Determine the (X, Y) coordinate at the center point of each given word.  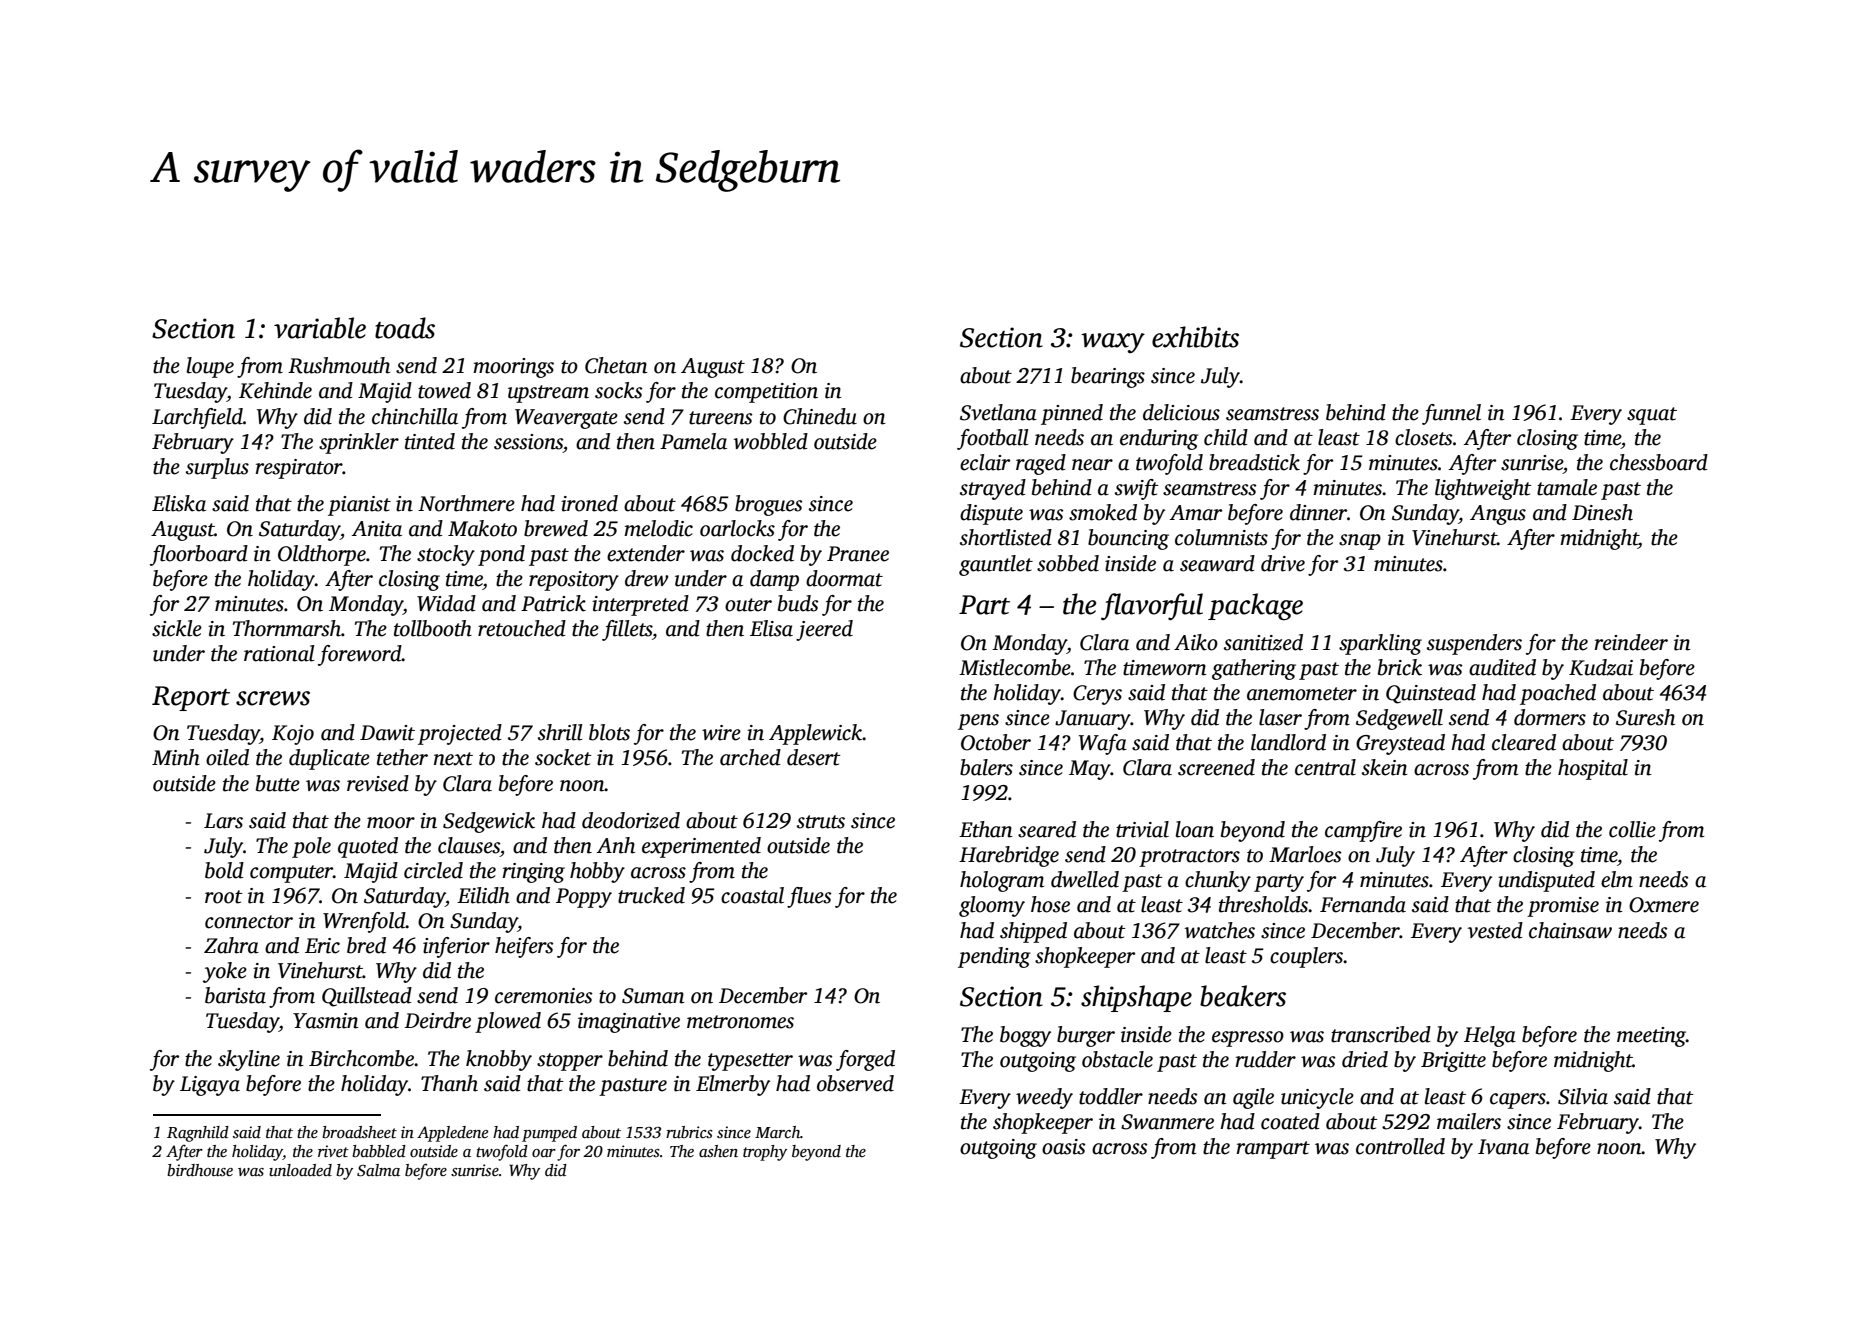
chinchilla (415, 416)
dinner (1318, 512)
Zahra (231, 945)
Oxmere (1664, 905)
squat (1652, 416)
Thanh (449, 1083)
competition (766, 393)
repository (574, 581)
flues (809, 897)
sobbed (1068, 563)
